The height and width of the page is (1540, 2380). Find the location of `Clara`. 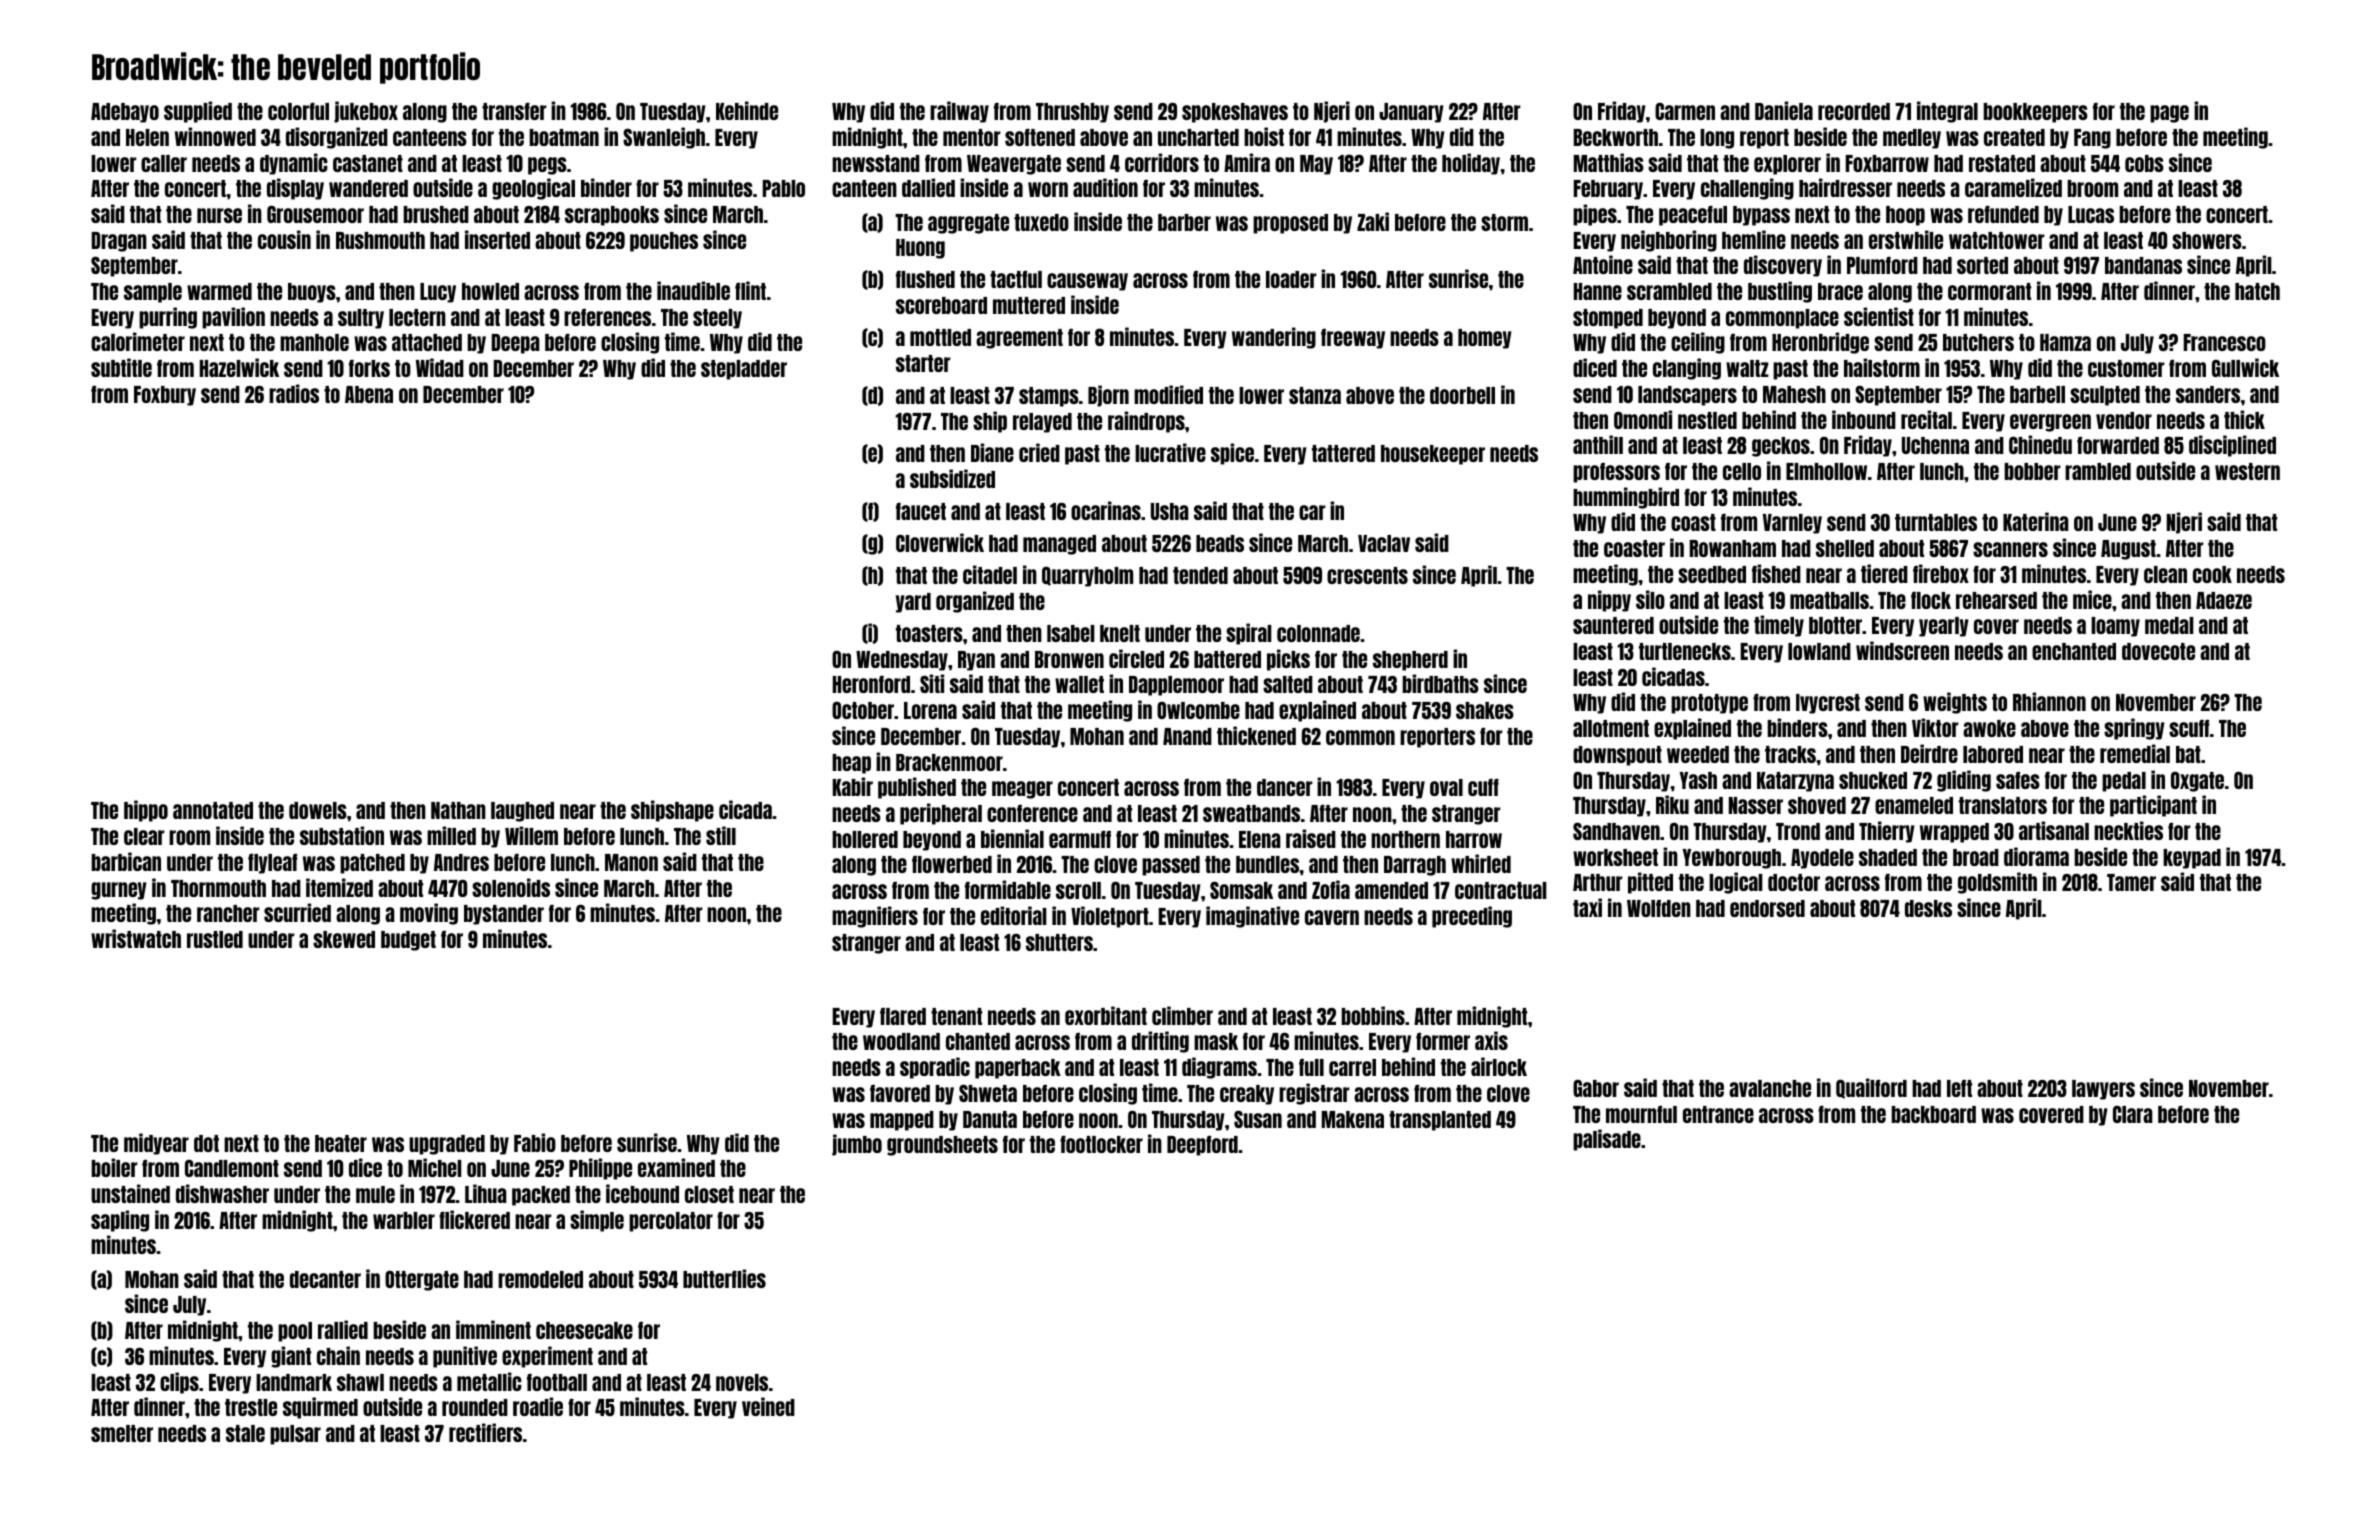

Clara is located at coordinates (2133, 1114).
